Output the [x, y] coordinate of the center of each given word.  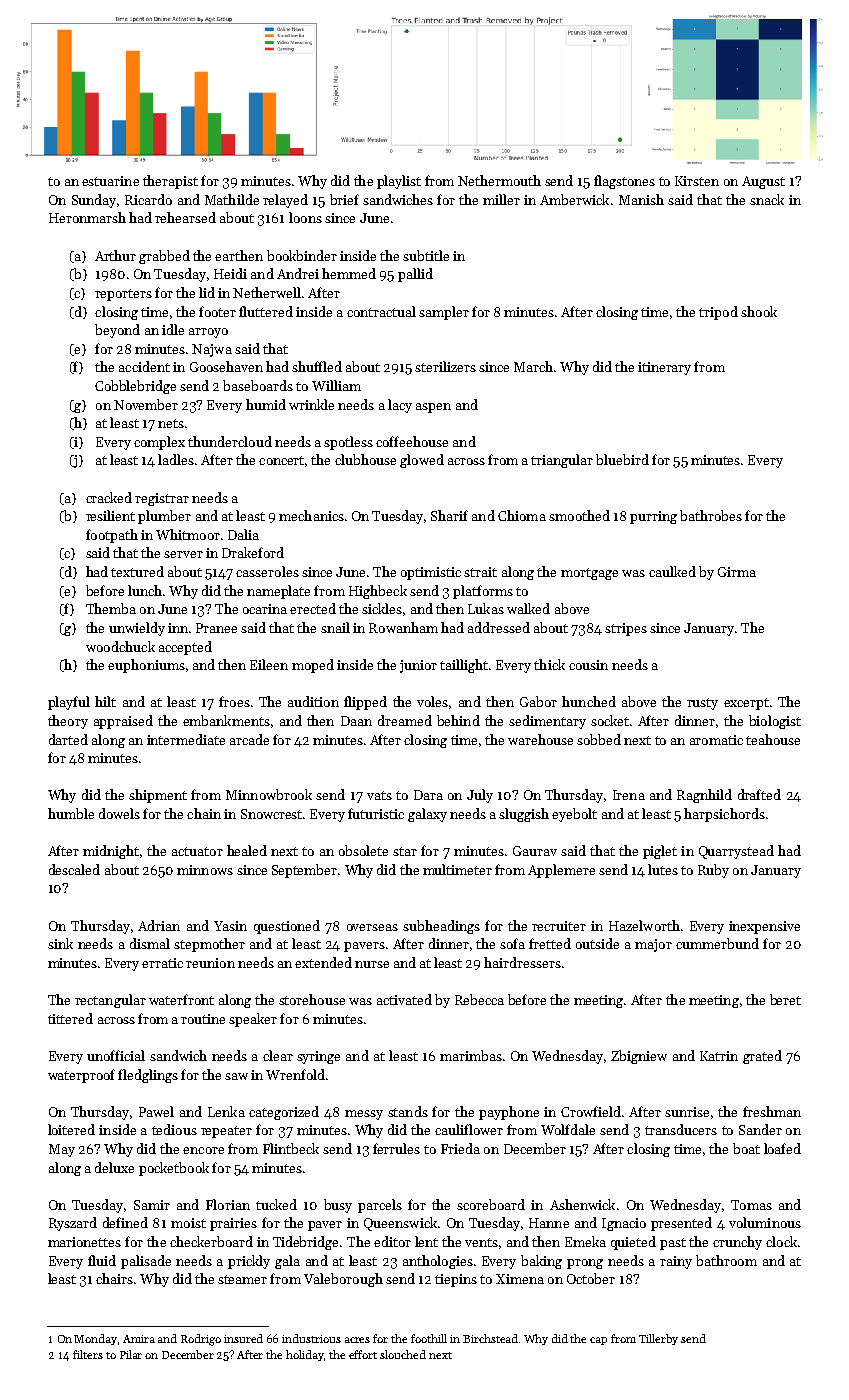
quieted [633, 1243]
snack [767, 199]
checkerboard [211, 1241]
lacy [400, 406]
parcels [380, 1206]
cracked [109, 497]
